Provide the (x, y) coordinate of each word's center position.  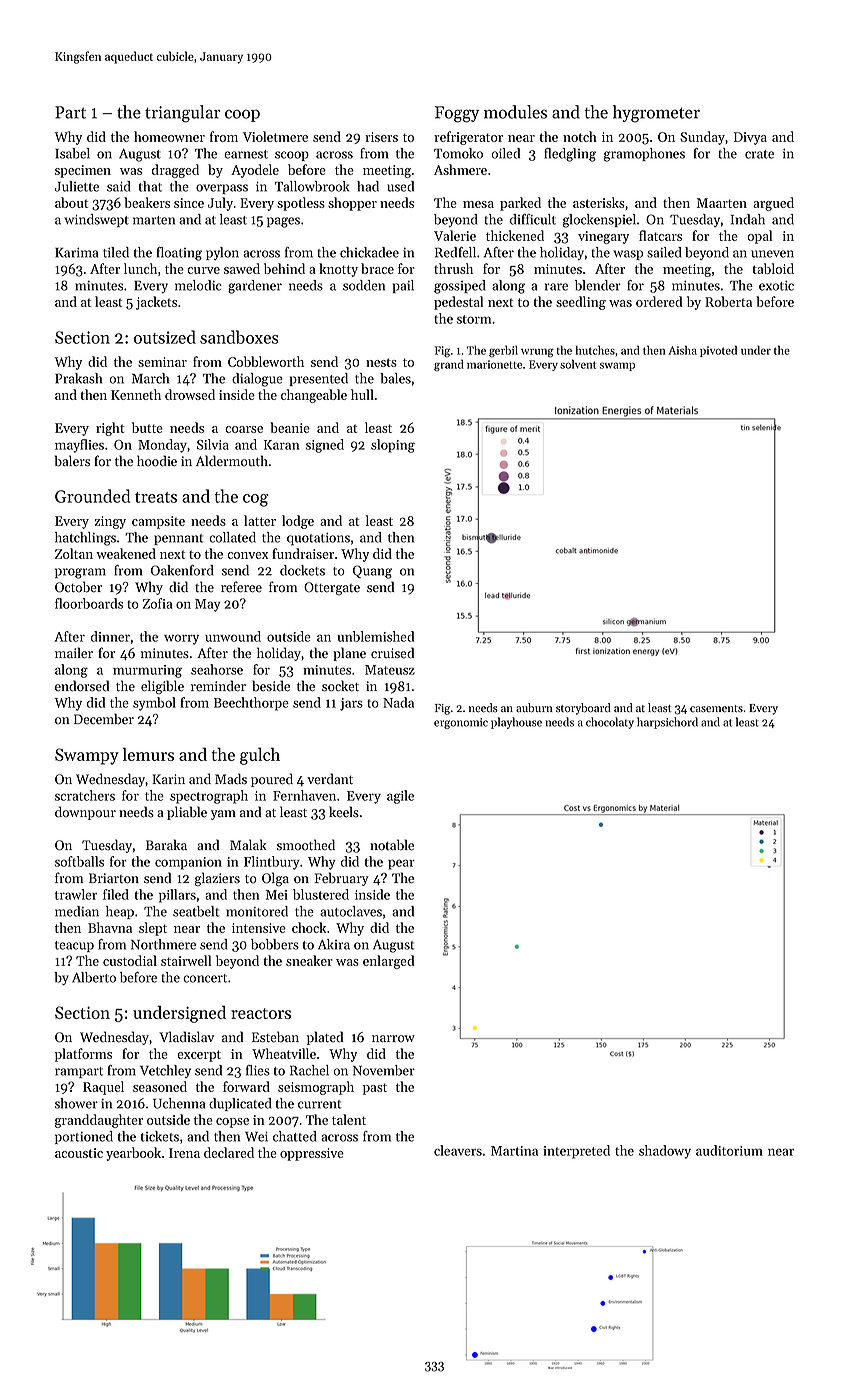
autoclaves (351, 911)
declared (229, 1152)
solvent (578, 364)
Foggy (457, 114)
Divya (750, 138)
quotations (318, 539)
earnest (246, 154)
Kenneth (136, 394)
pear (401, 864)
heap (120, 912)
